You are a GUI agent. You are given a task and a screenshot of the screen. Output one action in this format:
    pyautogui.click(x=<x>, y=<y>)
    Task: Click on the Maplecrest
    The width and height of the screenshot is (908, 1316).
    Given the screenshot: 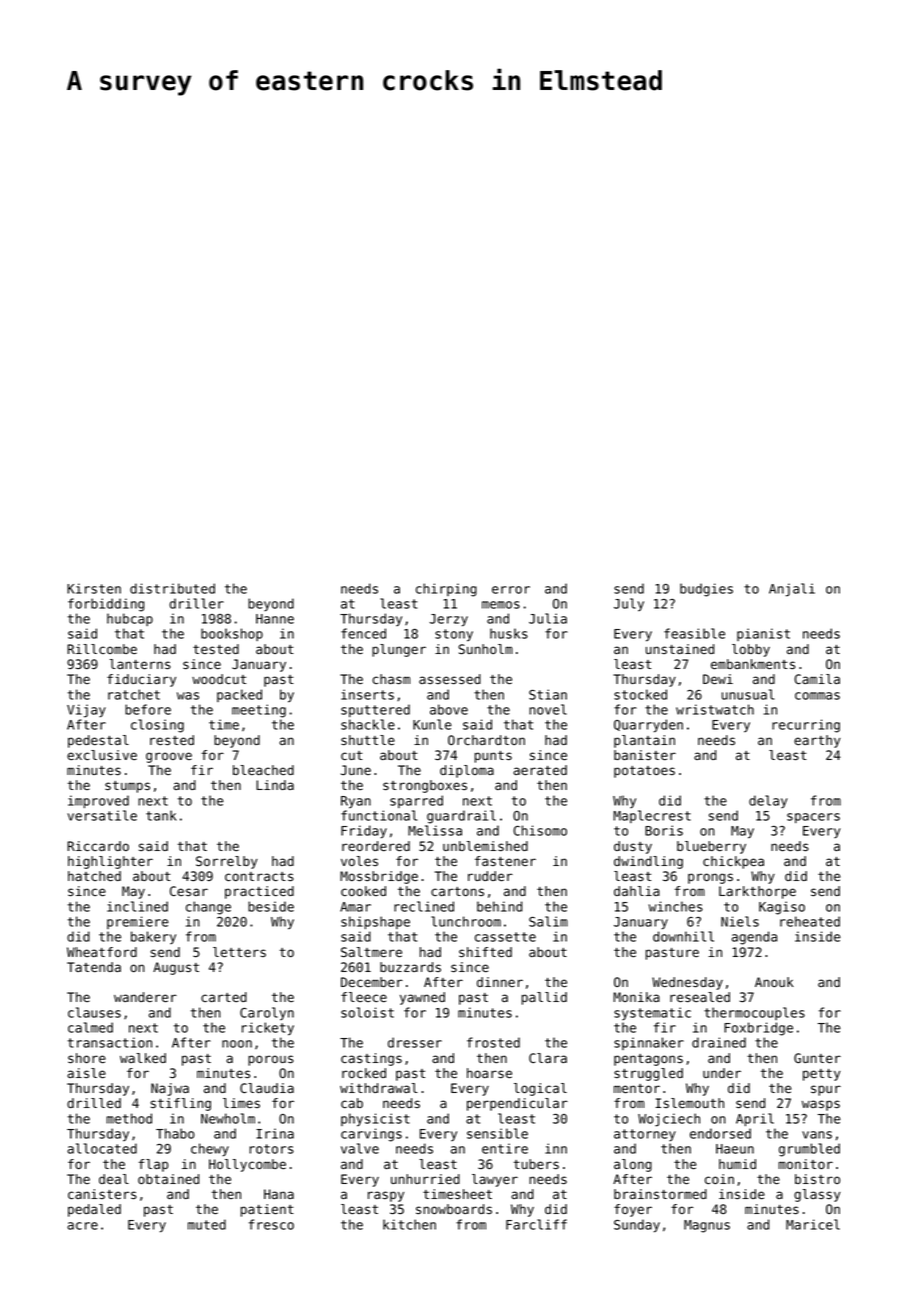 What is the action you would take?
    pyautogui.click(x=652, y=816)
